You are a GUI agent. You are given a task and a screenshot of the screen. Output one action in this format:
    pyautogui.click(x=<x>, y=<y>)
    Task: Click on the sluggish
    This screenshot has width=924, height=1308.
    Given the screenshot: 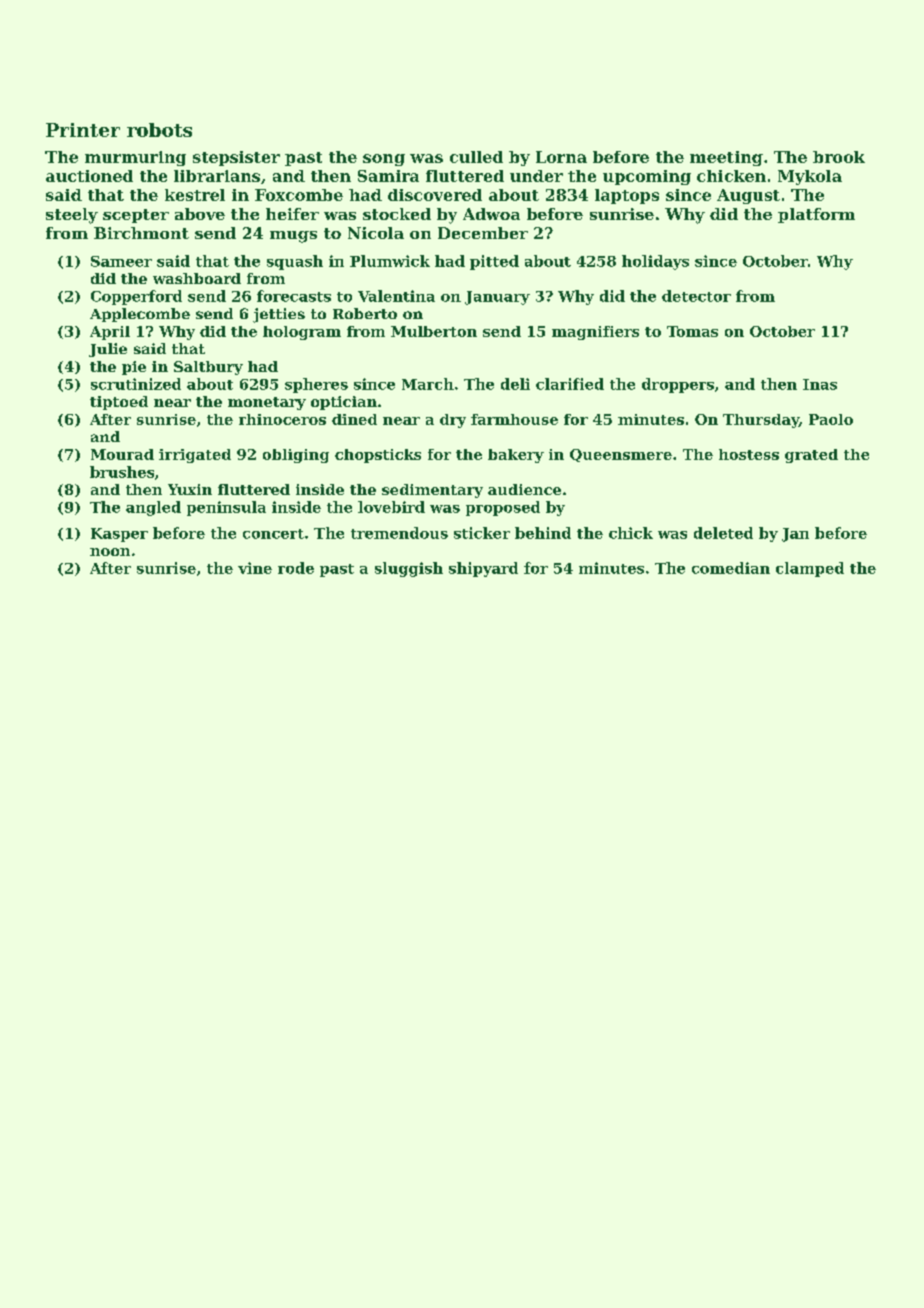 What is the action you would take?
    pyautogui.click(x=409, y=569)
